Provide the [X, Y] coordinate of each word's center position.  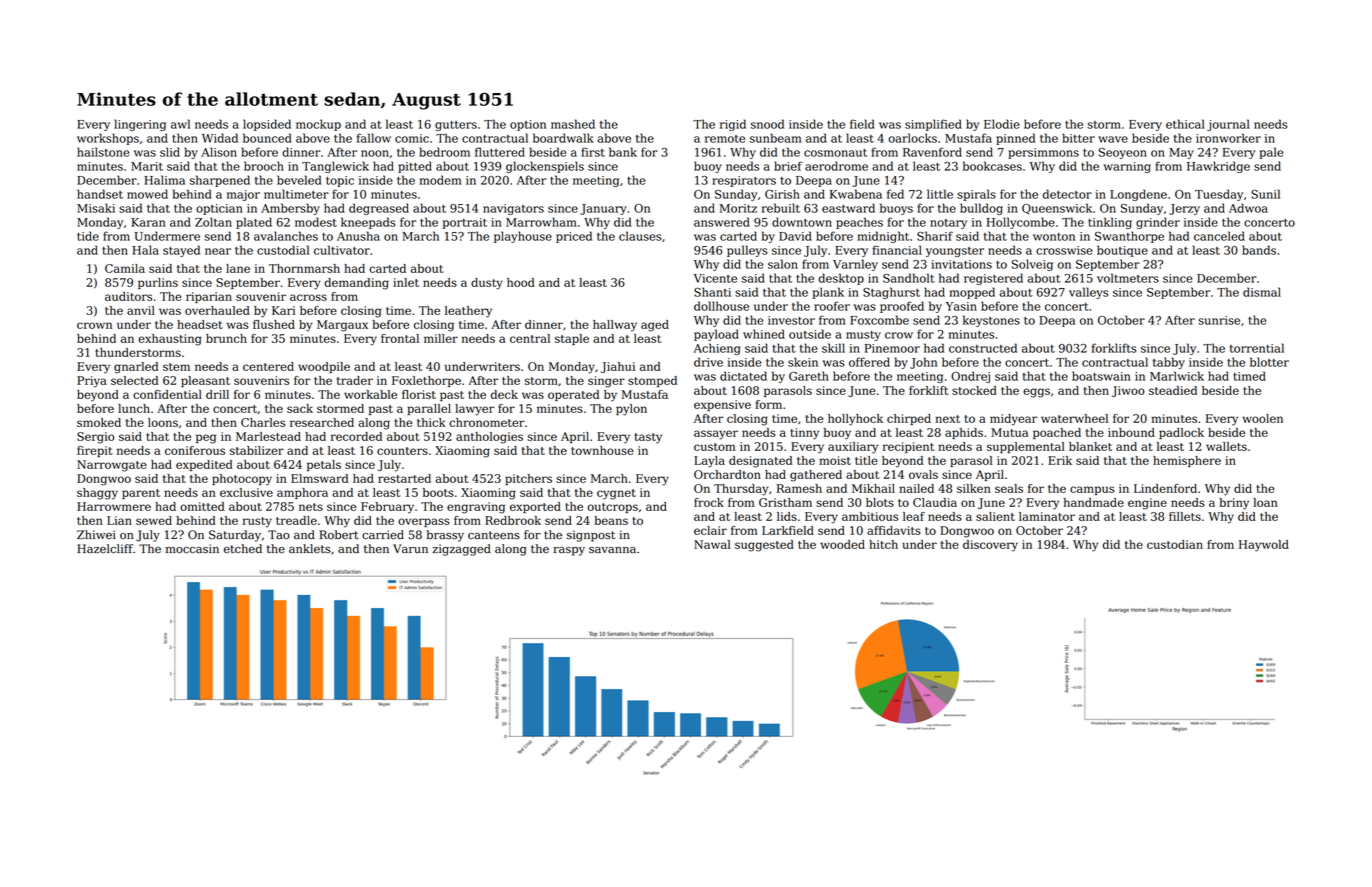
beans [611, 520]
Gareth [809, 376]
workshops [108, 139]
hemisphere [1187, 461]
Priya [92, 382]
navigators [513, 209]
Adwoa [1248, 208]
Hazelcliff [105, 549]
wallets [1226, 446]
